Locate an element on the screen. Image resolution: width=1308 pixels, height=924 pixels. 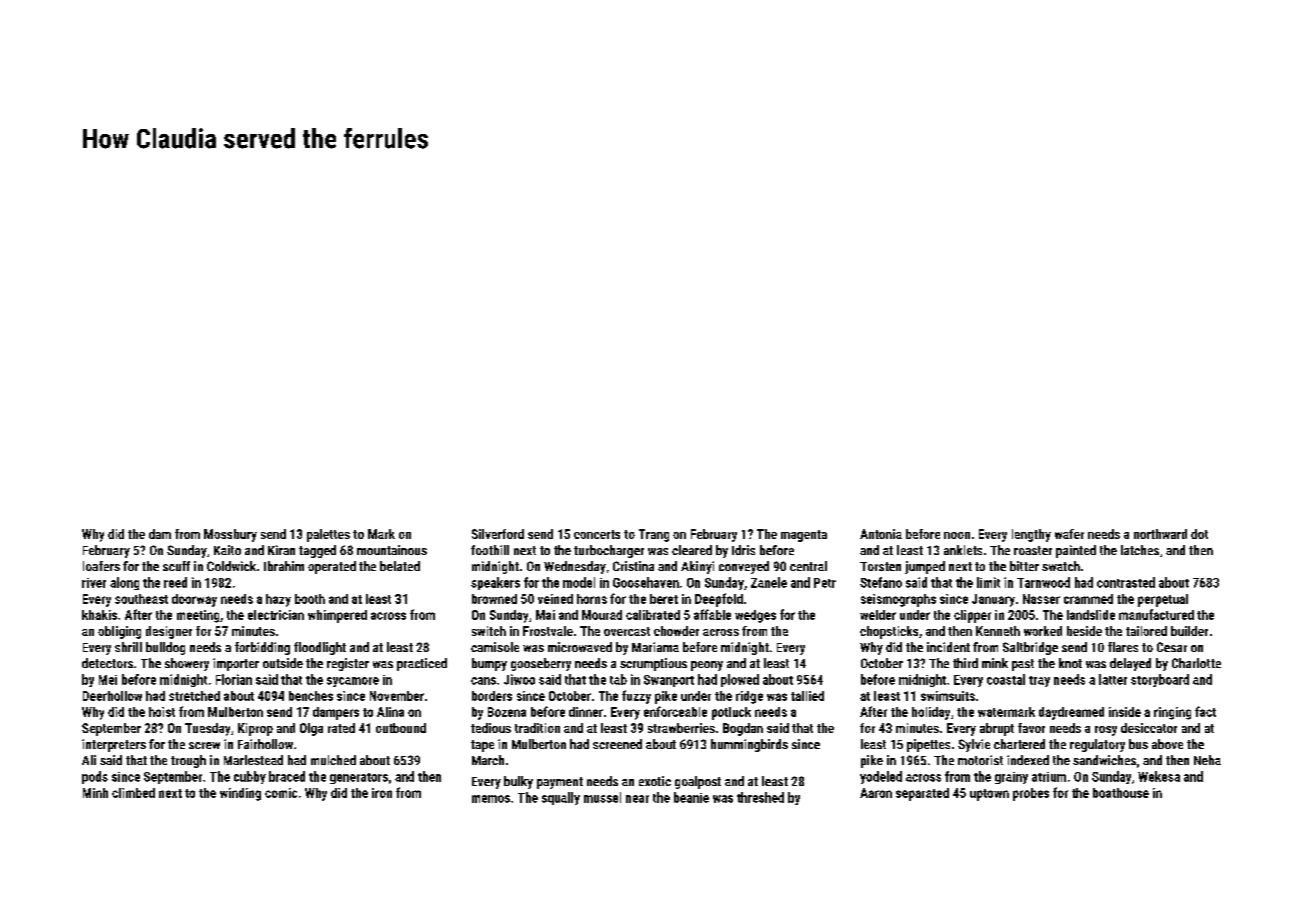
loafers is located at coordinates (101, 566).
